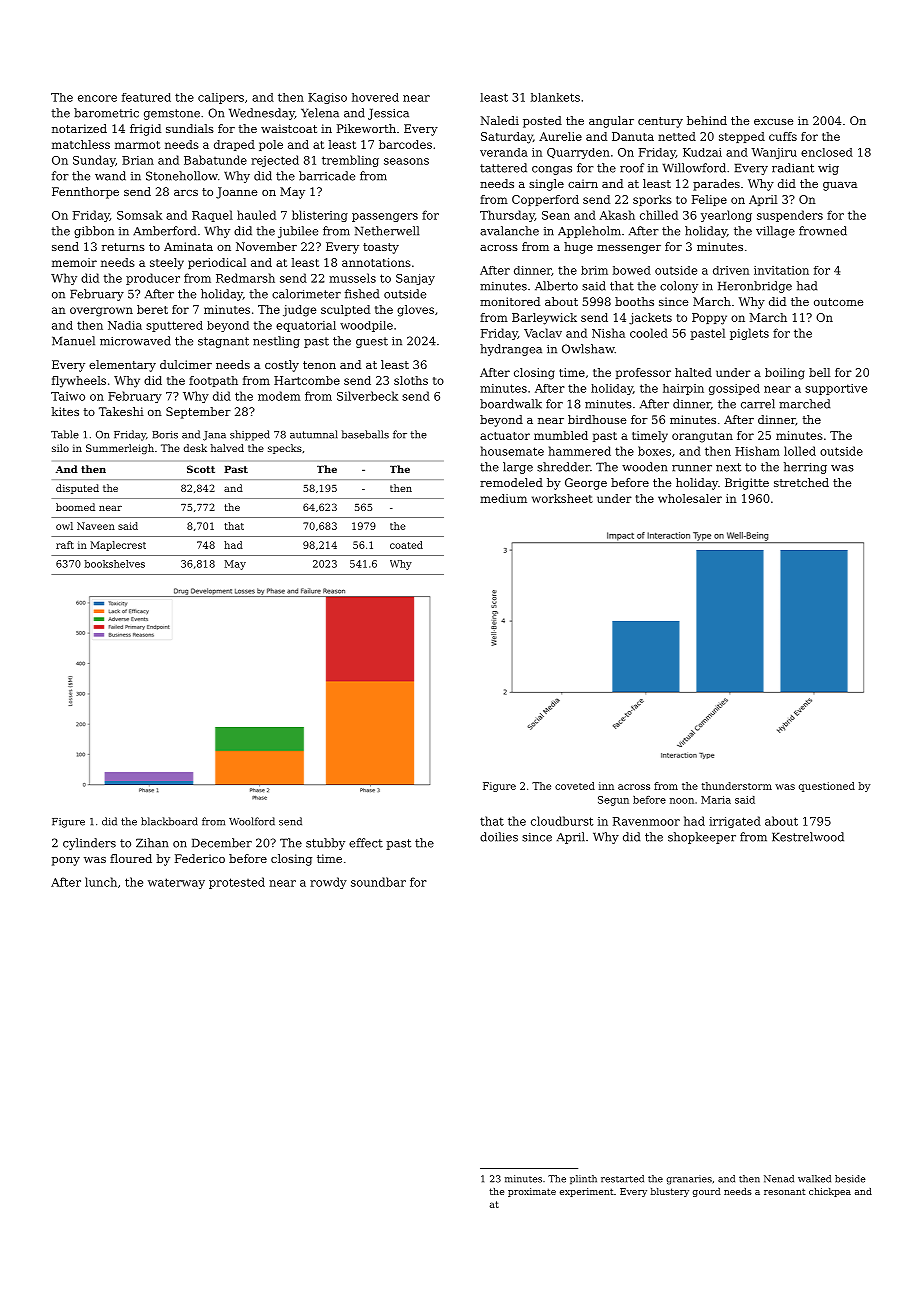 Image resolution: width=924 pixels, height=1308 pixels. Describe the element at coordinates (115, 564) in the image. I see `bookshelves` at that location.
